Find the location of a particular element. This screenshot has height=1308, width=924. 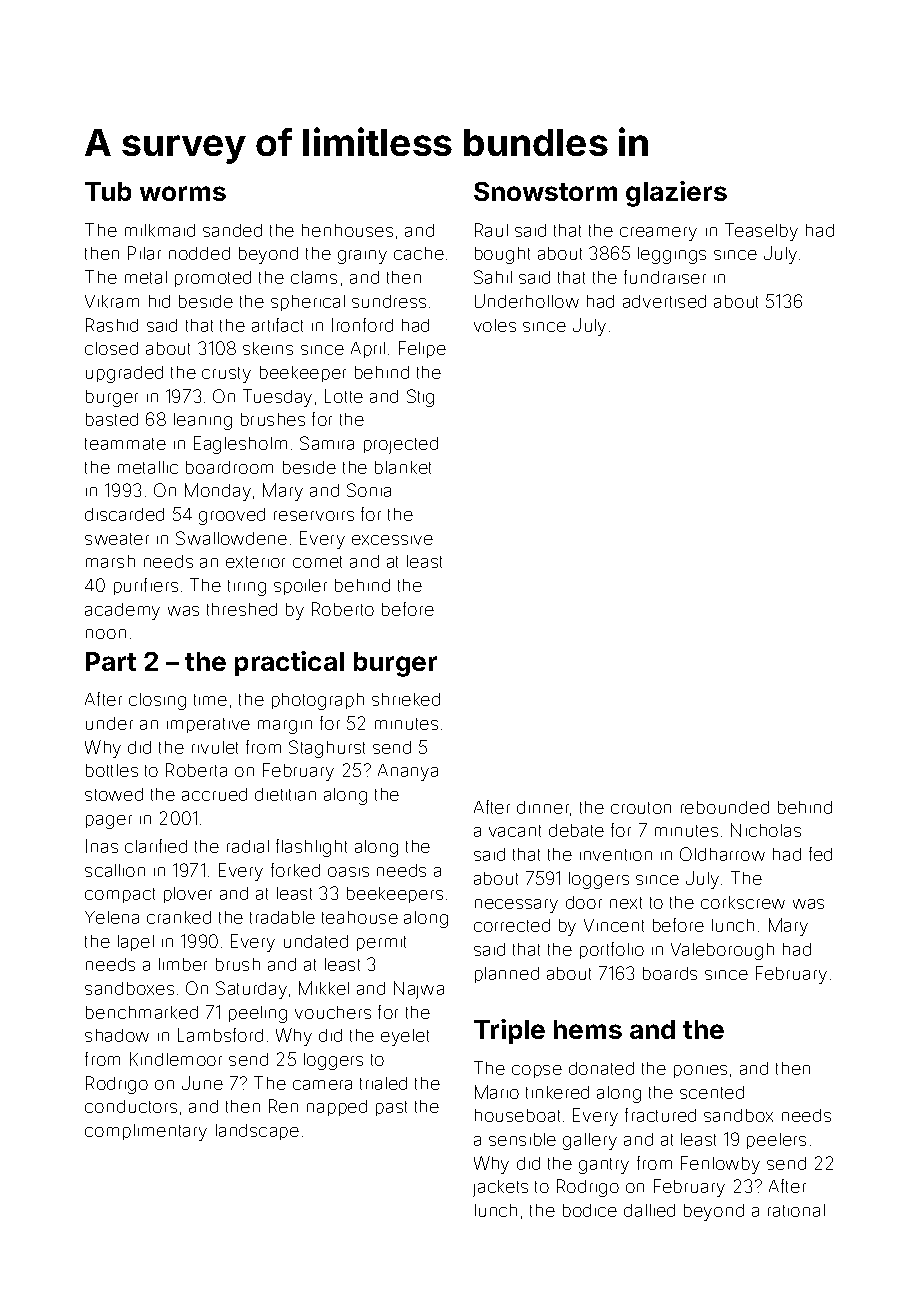

pager is located at coordinates (109, 822).
